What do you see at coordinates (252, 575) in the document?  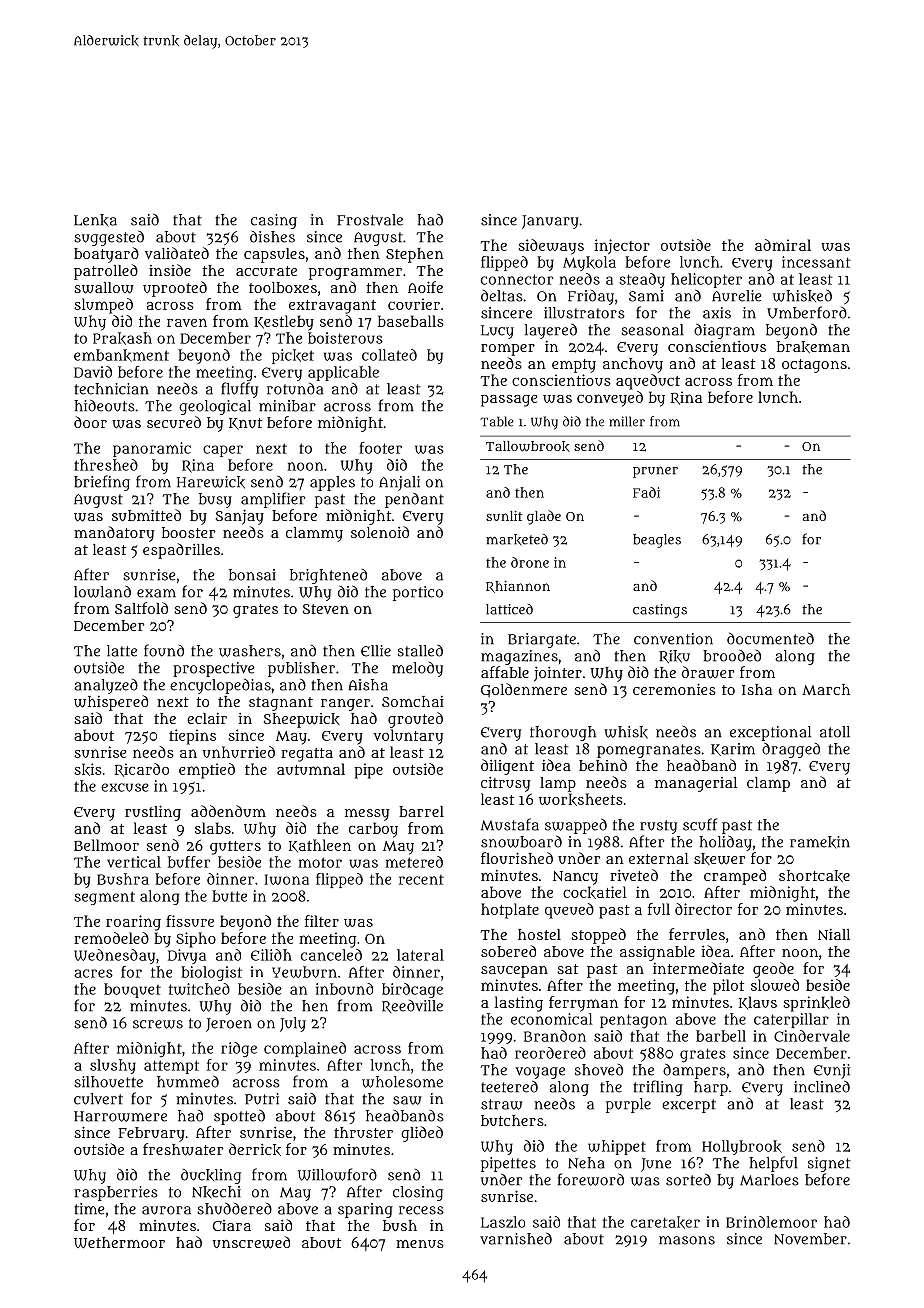 I see `bonsai` at bounding box center [252, 575].
